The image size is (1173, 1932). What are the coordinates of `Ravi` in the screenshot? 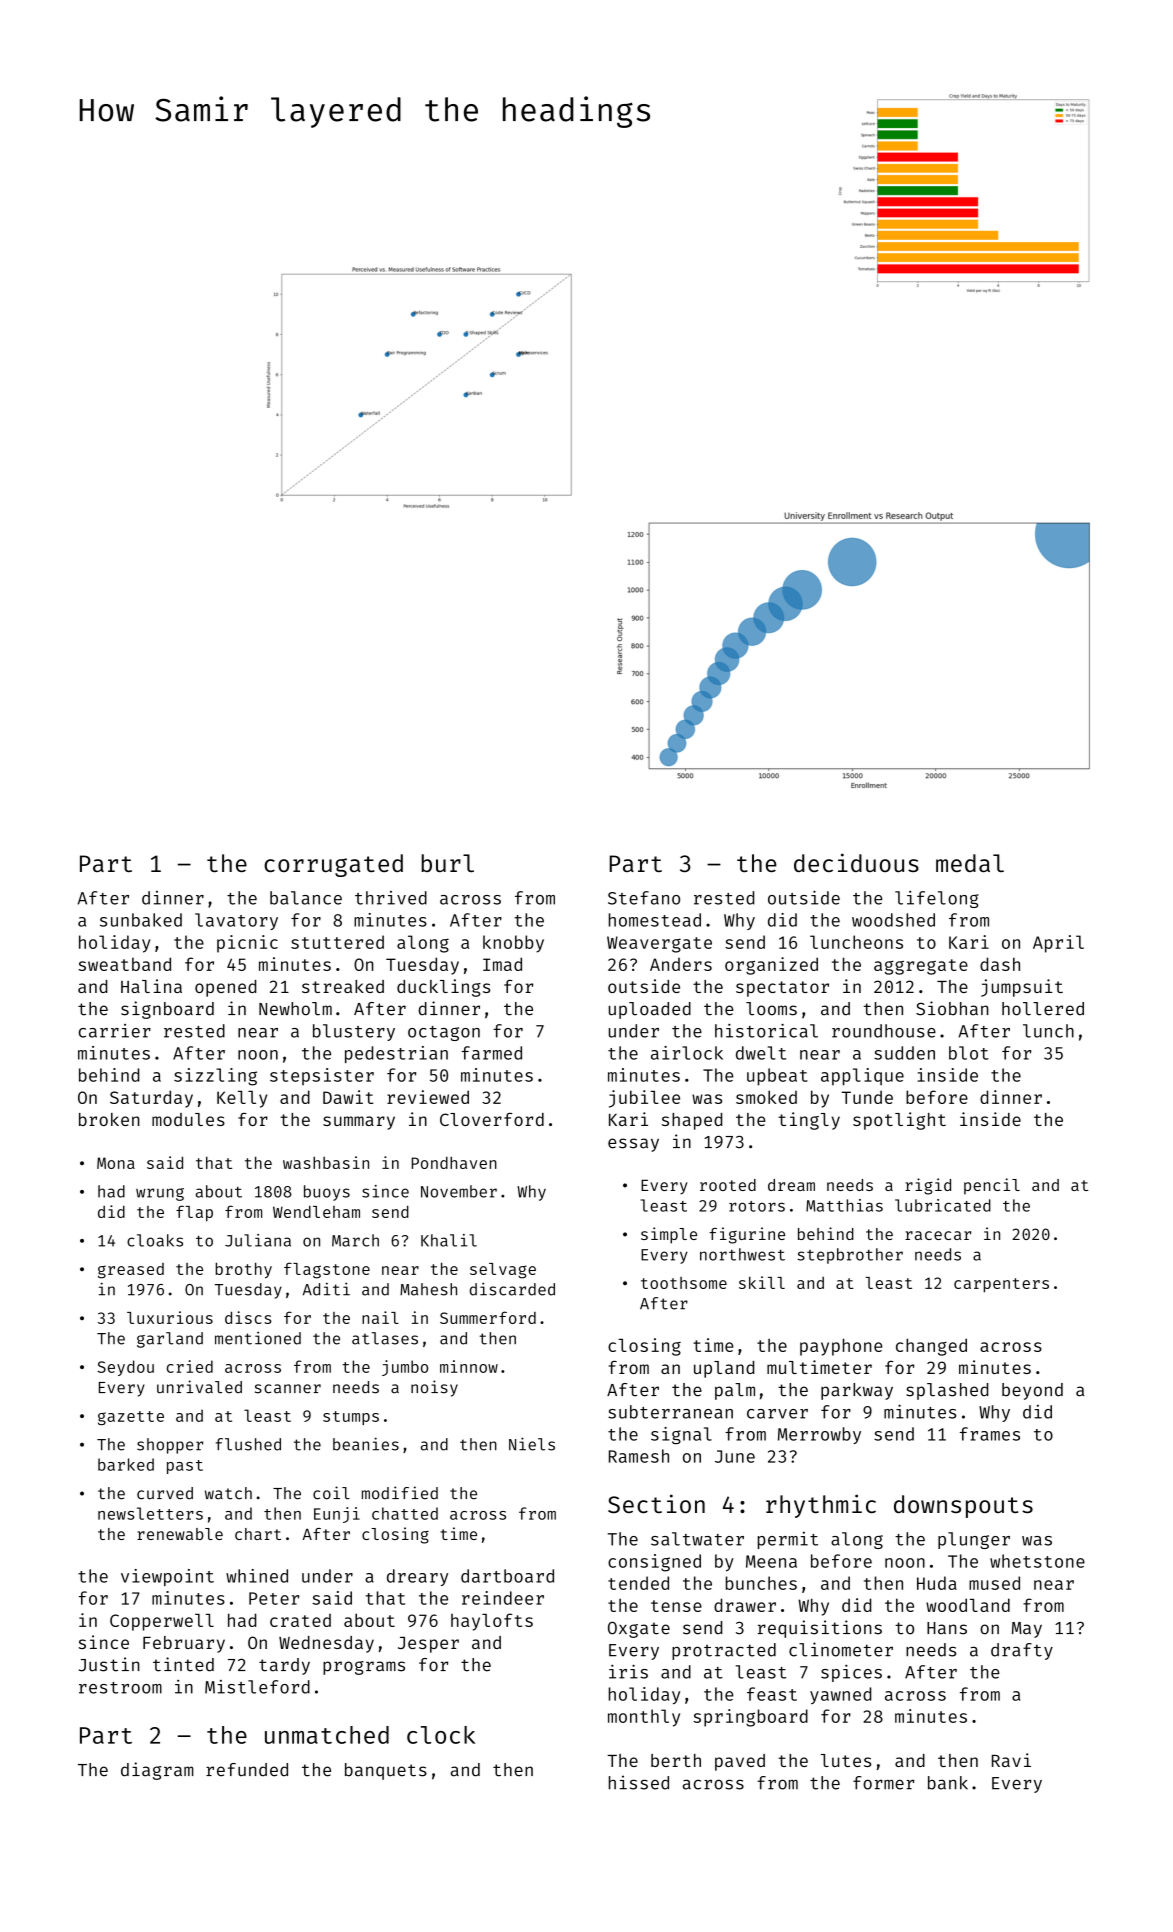 It's located at (1011, 1760).
